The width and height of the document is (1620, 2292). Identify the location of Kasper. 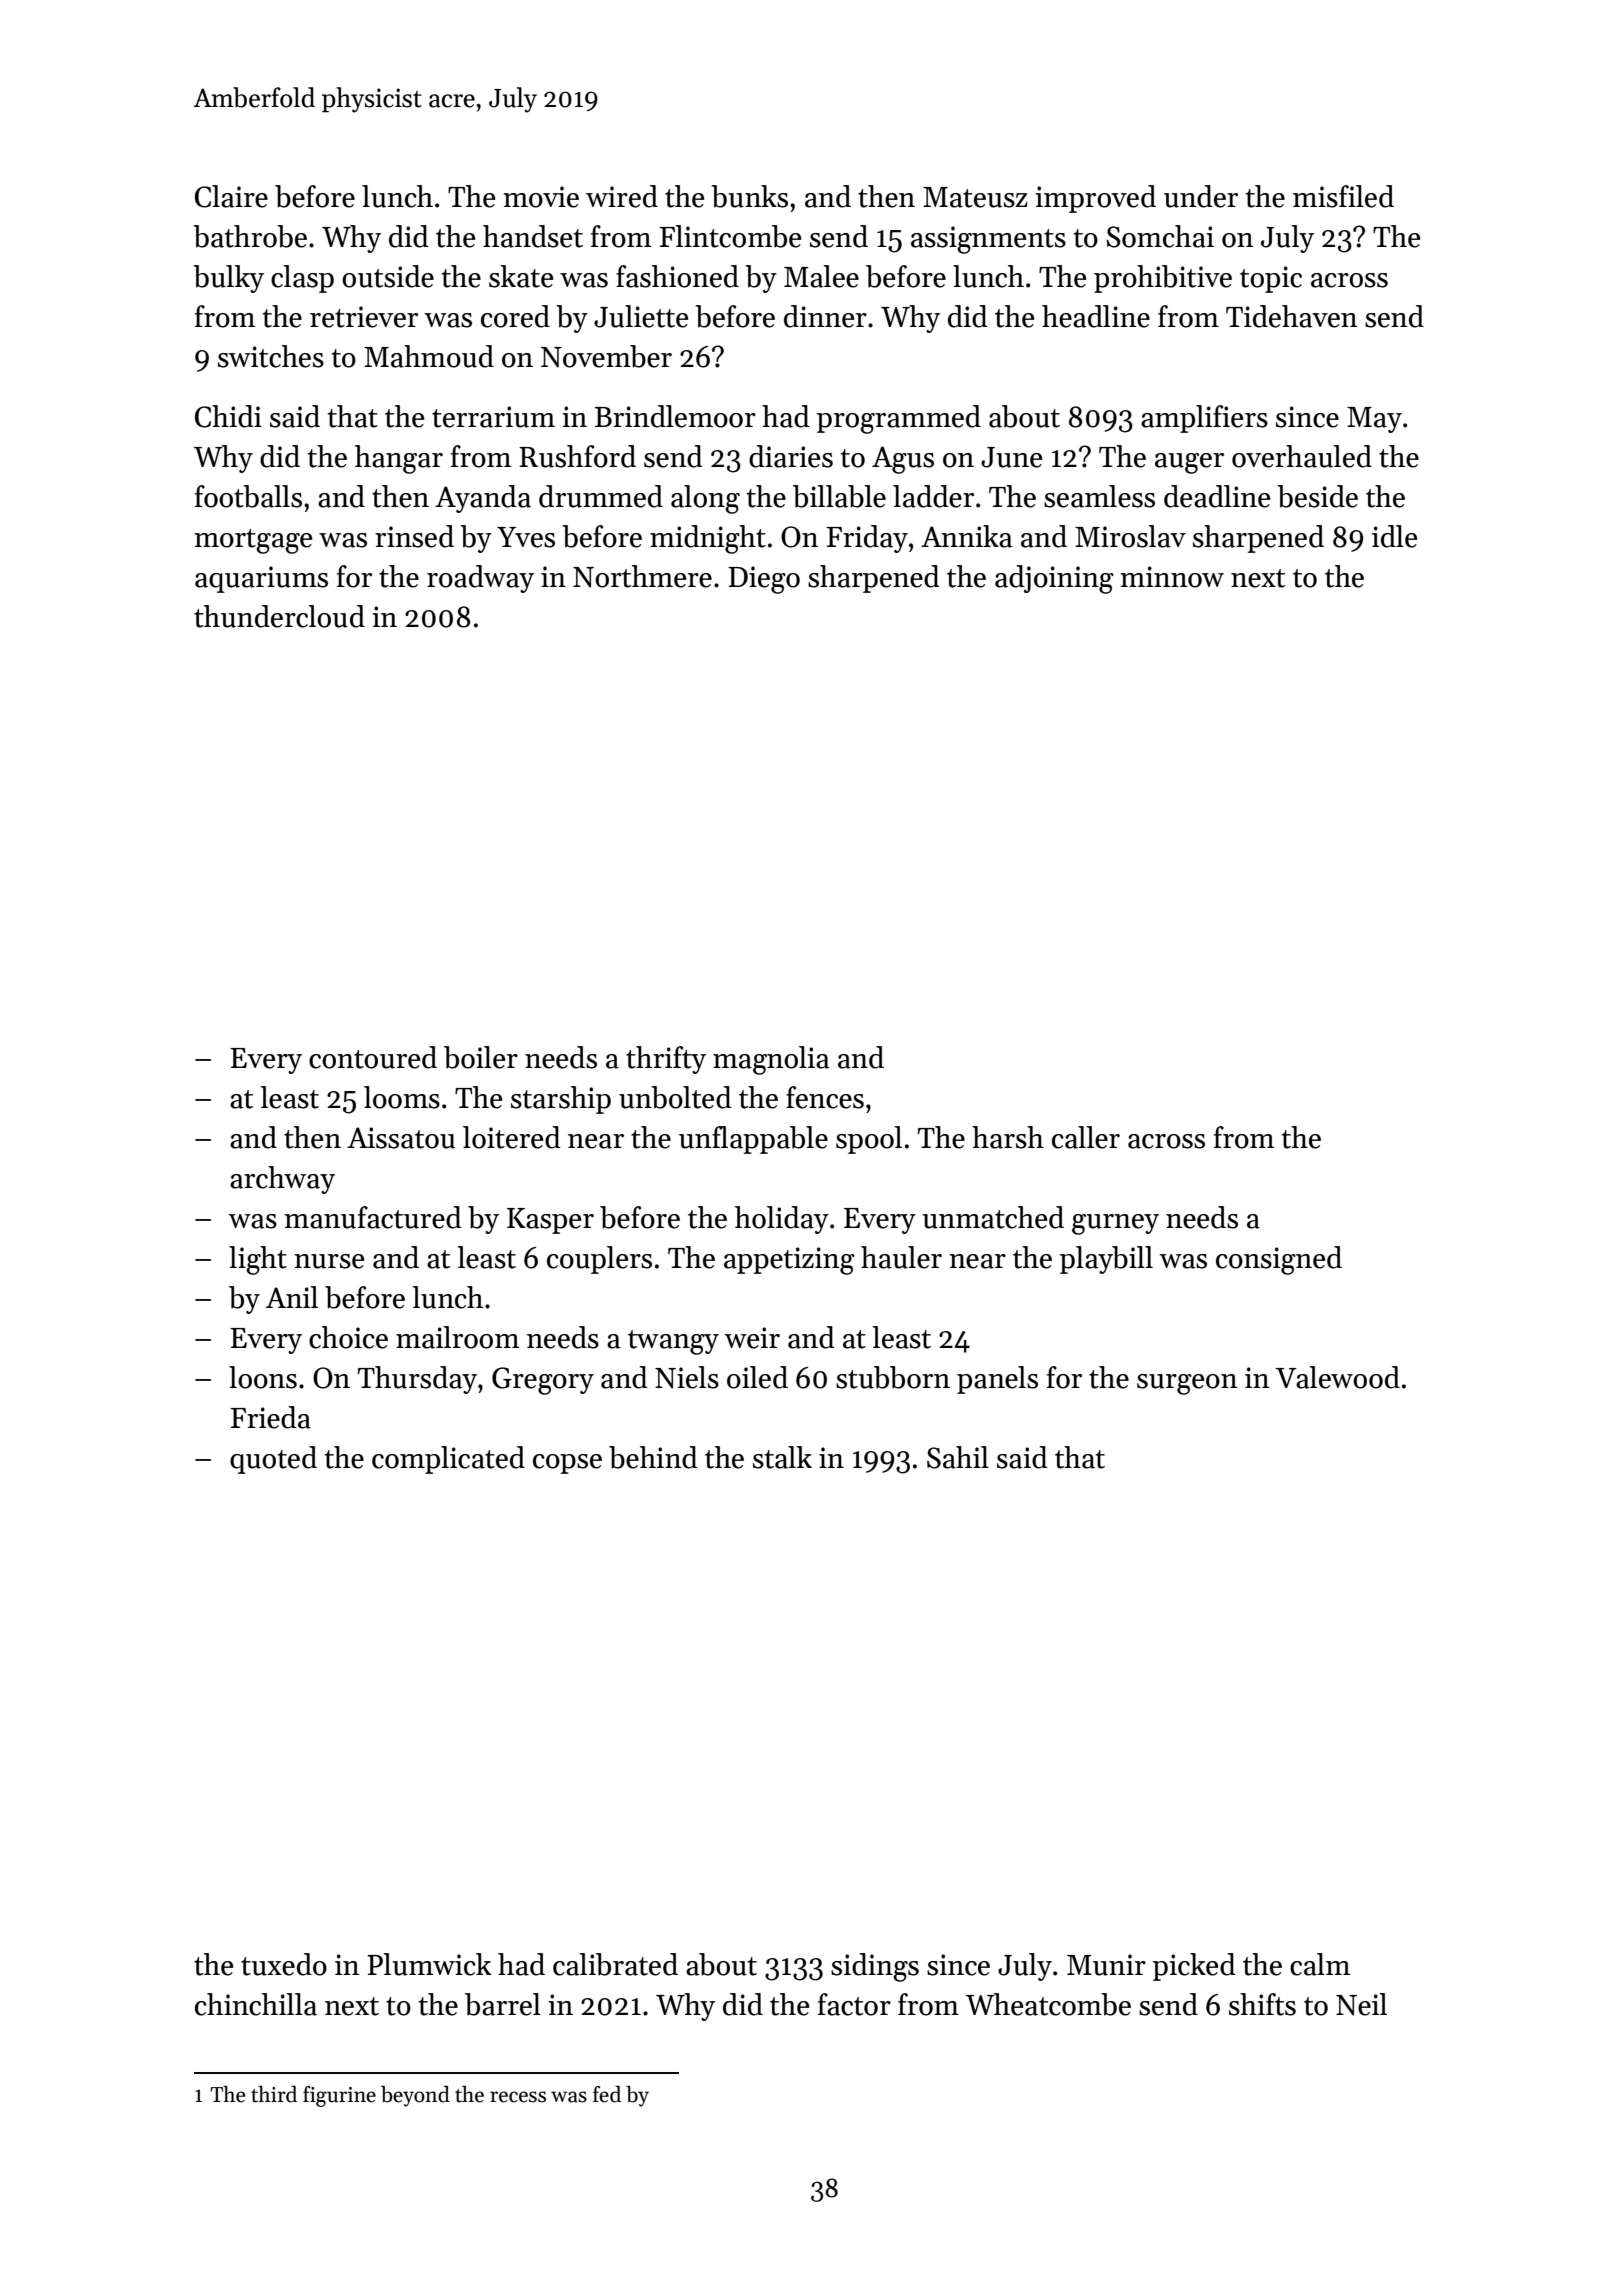
(550, 1221).
